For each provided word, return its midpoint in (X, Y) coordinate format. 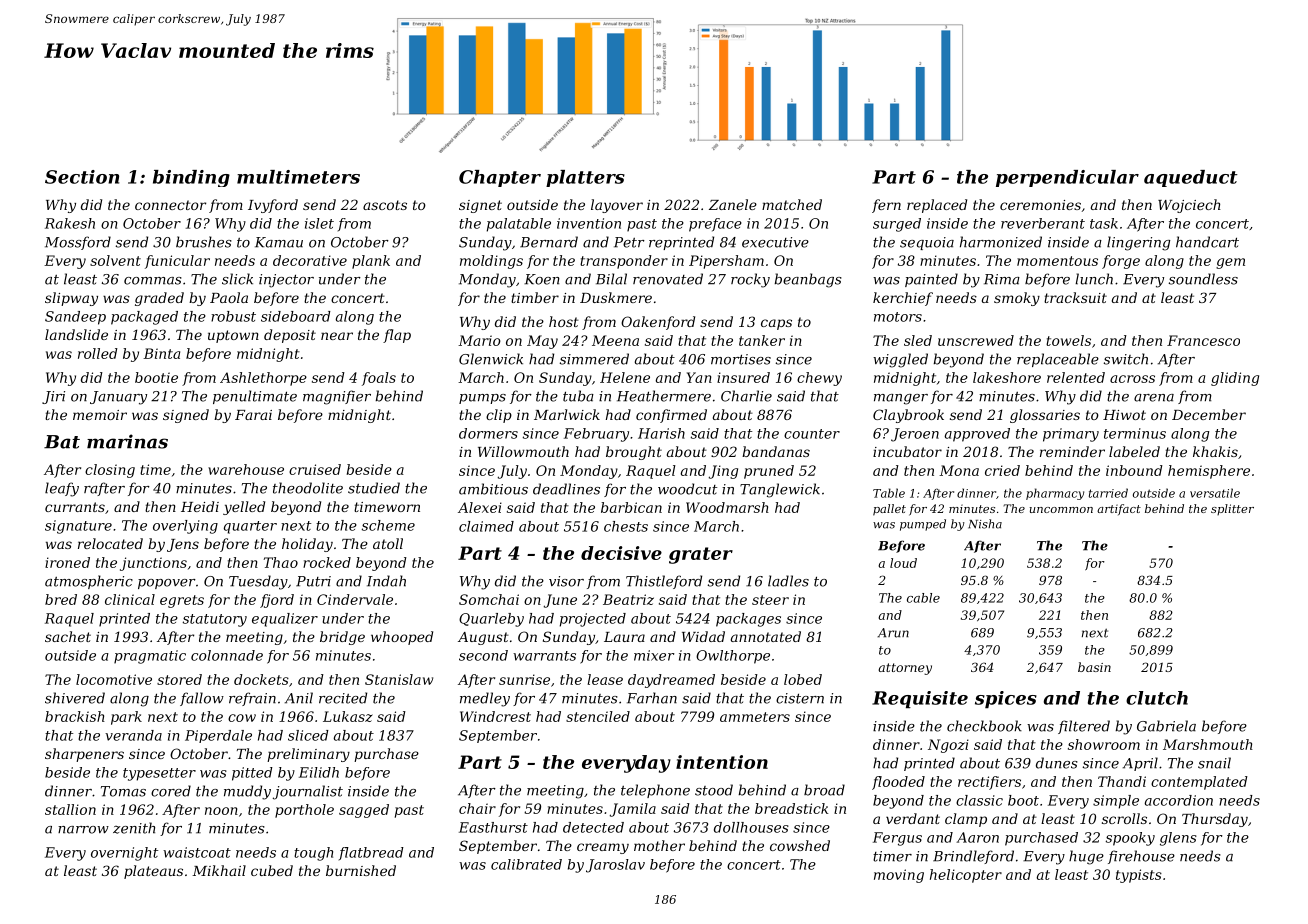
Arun (893, 633)
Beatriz (628, 599)
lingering (1138, 243)
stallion (70, 809)
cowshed (800, 845)
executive (775, 242)
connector (170, 205)
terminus (1135, 433)
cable (923, 598)
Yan (699, 377)
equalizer (285, 620)
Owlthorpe (733, 657)
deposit (290, 336)
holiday (307, 545)
